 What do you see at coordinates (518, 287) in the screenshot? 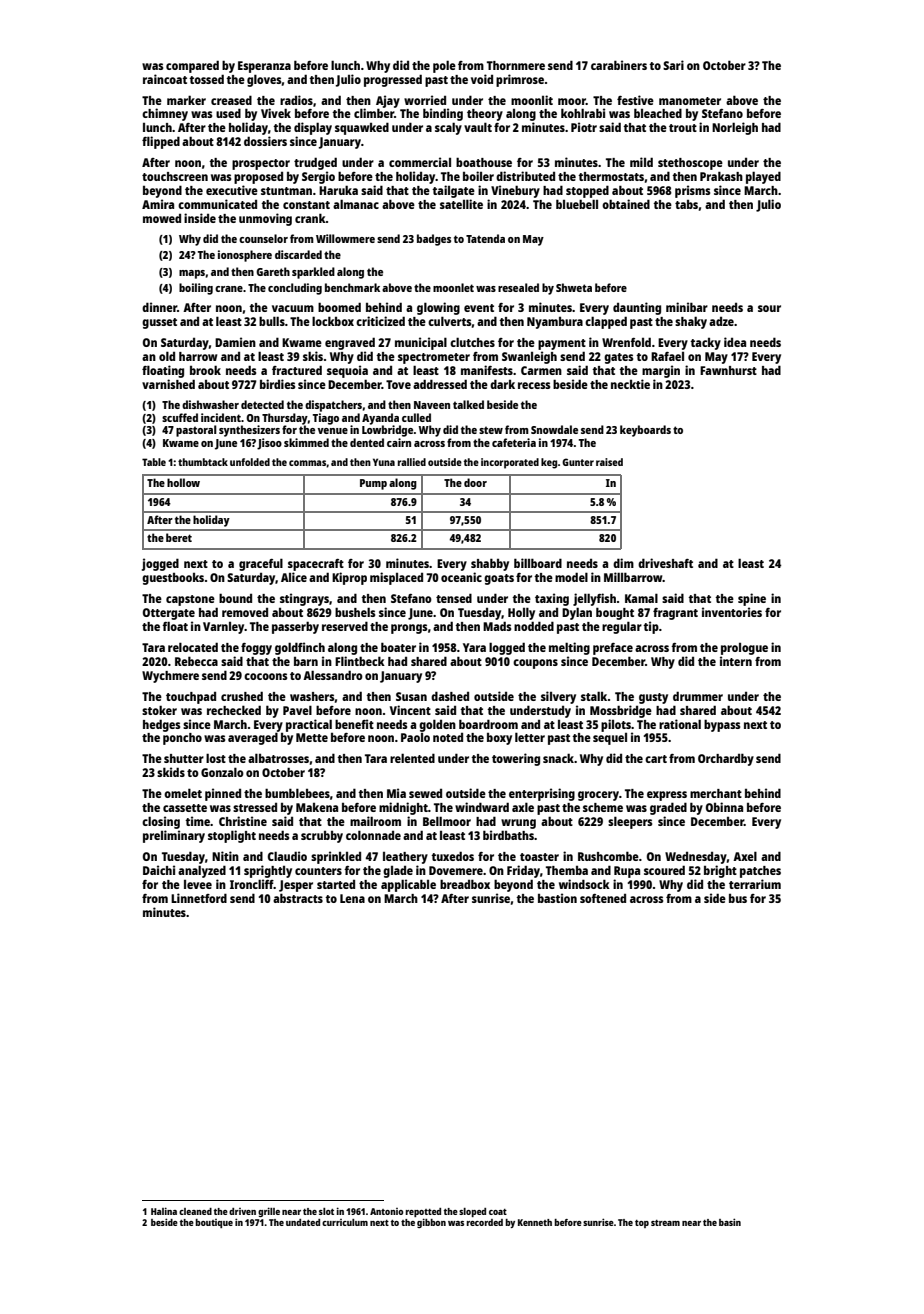
I see `resealed` at bounding box center [518, 287].
